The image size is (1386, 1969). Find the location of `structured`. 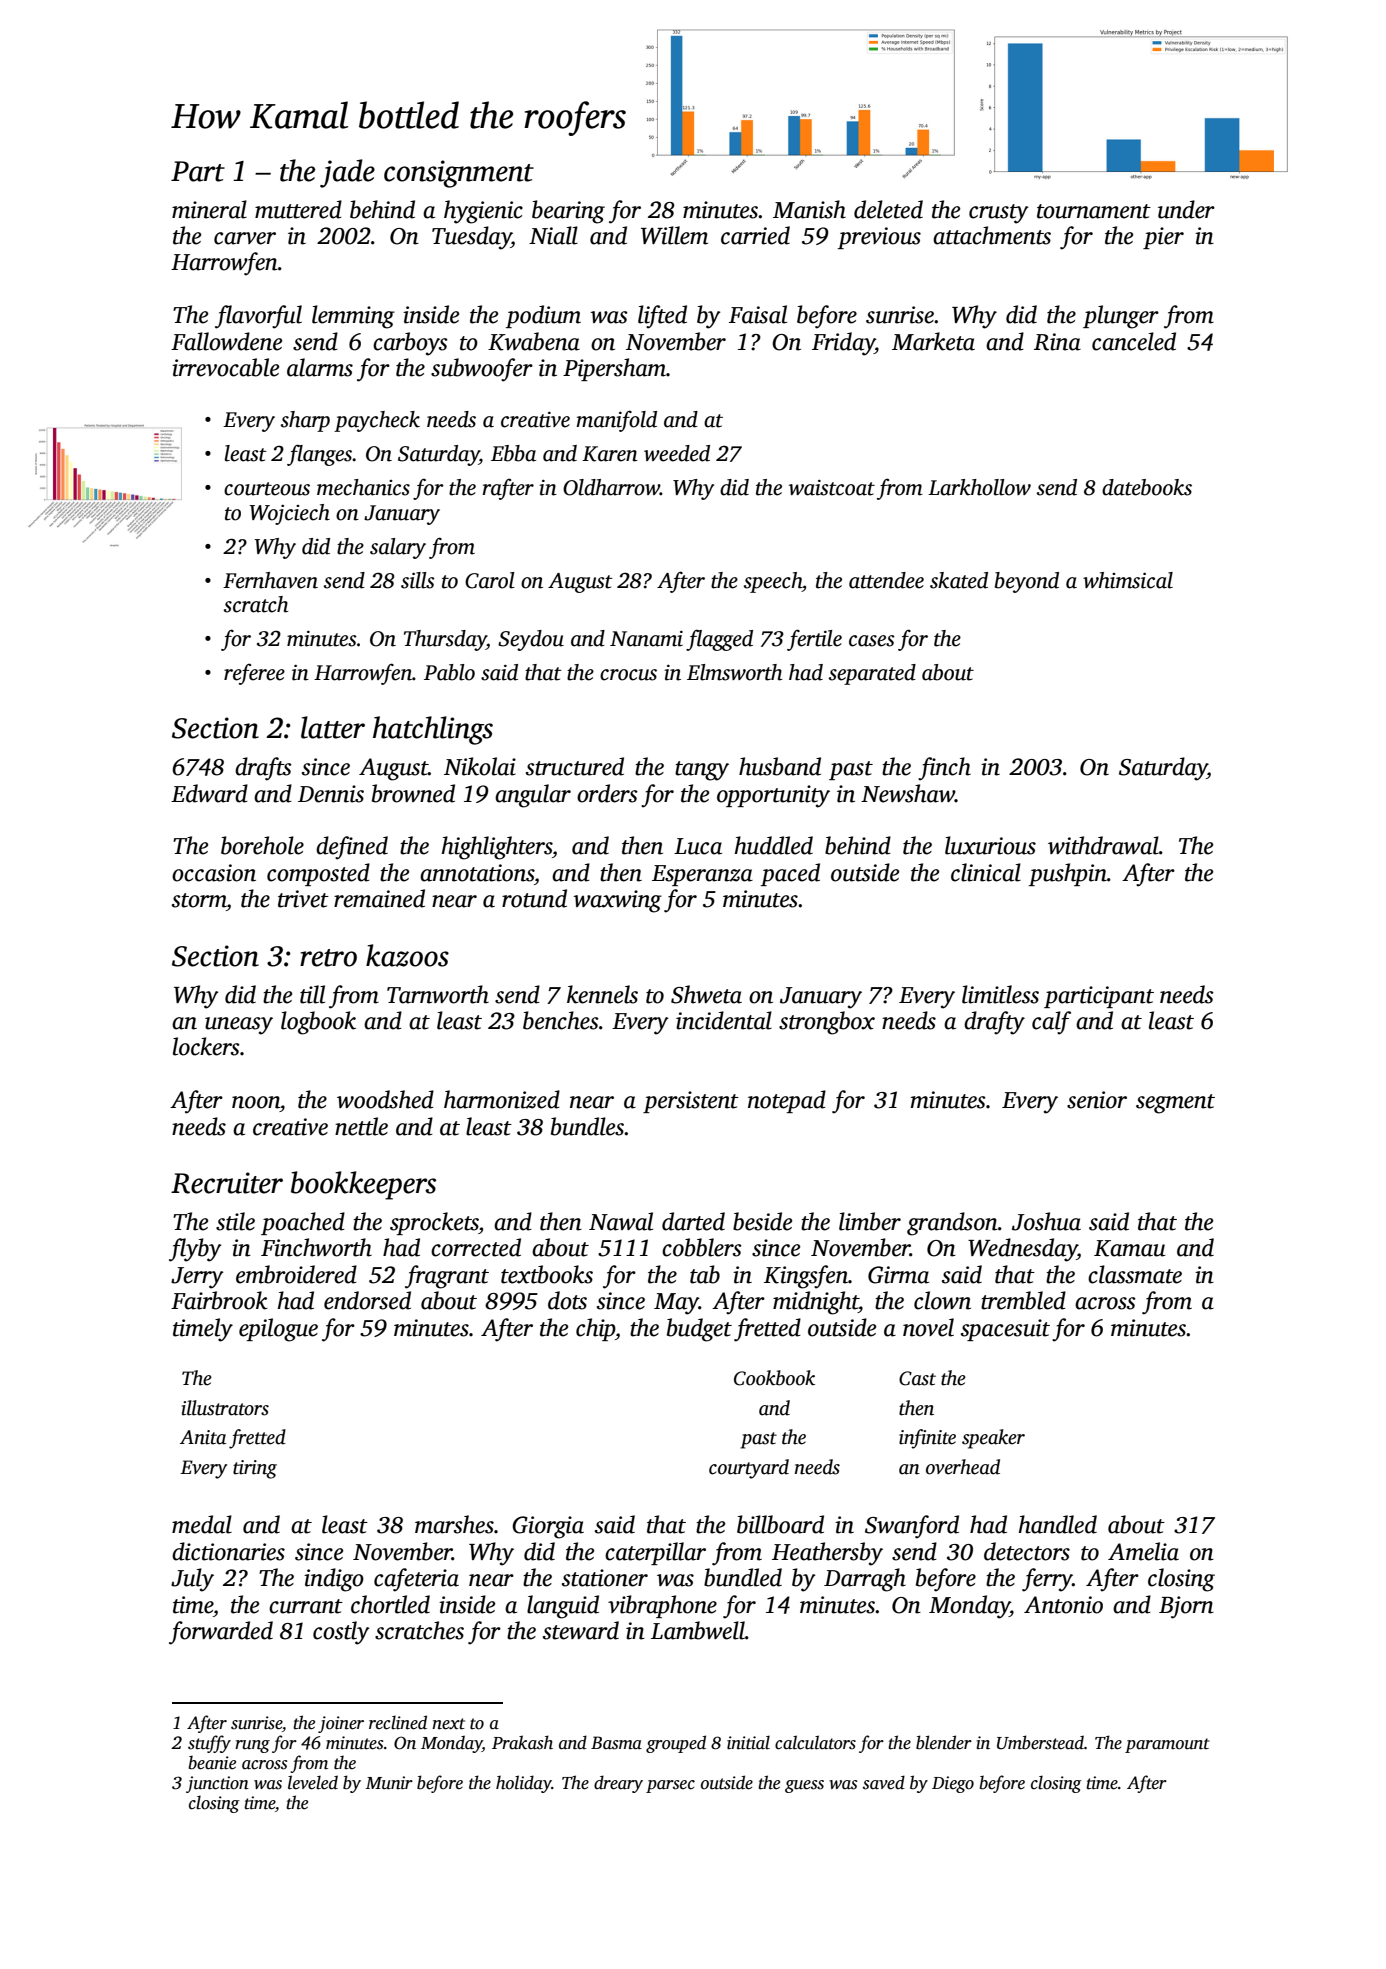

structured is located at coordinates (575, 766).
